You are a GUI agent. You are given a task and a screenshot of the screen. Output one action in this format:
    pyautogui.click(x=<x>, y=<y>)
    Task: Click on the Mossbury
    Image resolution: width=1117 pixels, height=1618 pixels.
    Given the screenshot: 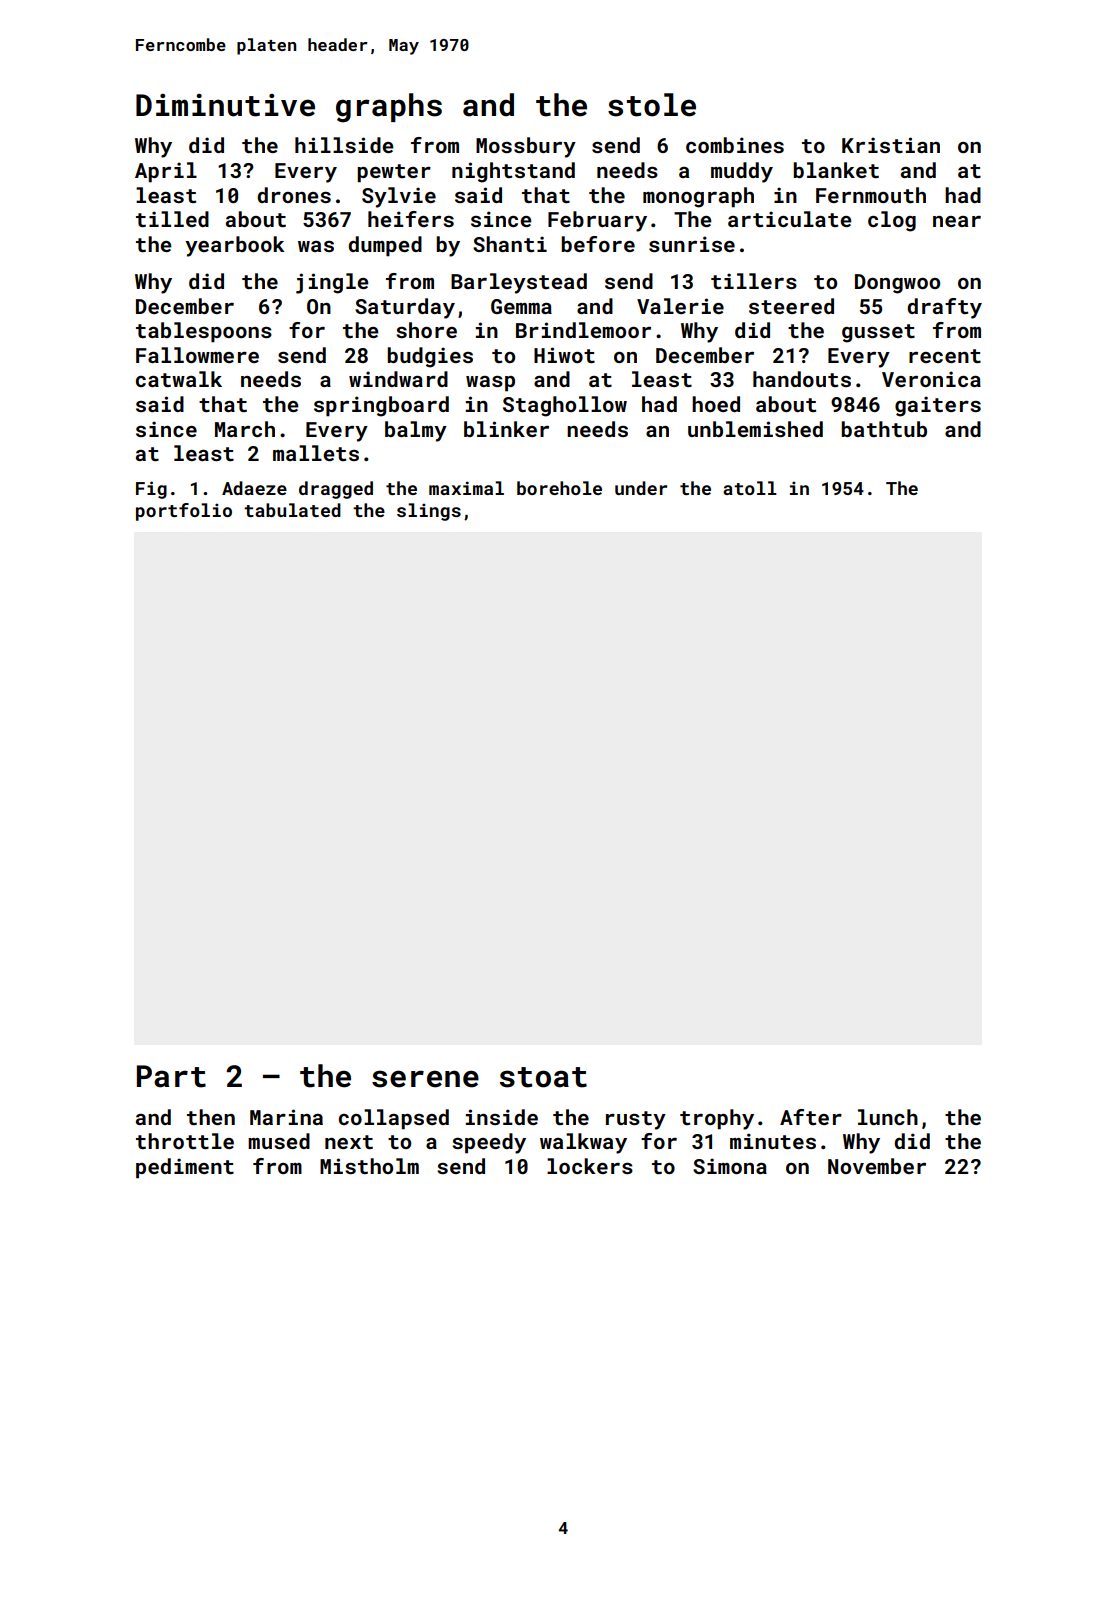 What is the action you would take?
    pyautogui.click(x=526, y=147)
